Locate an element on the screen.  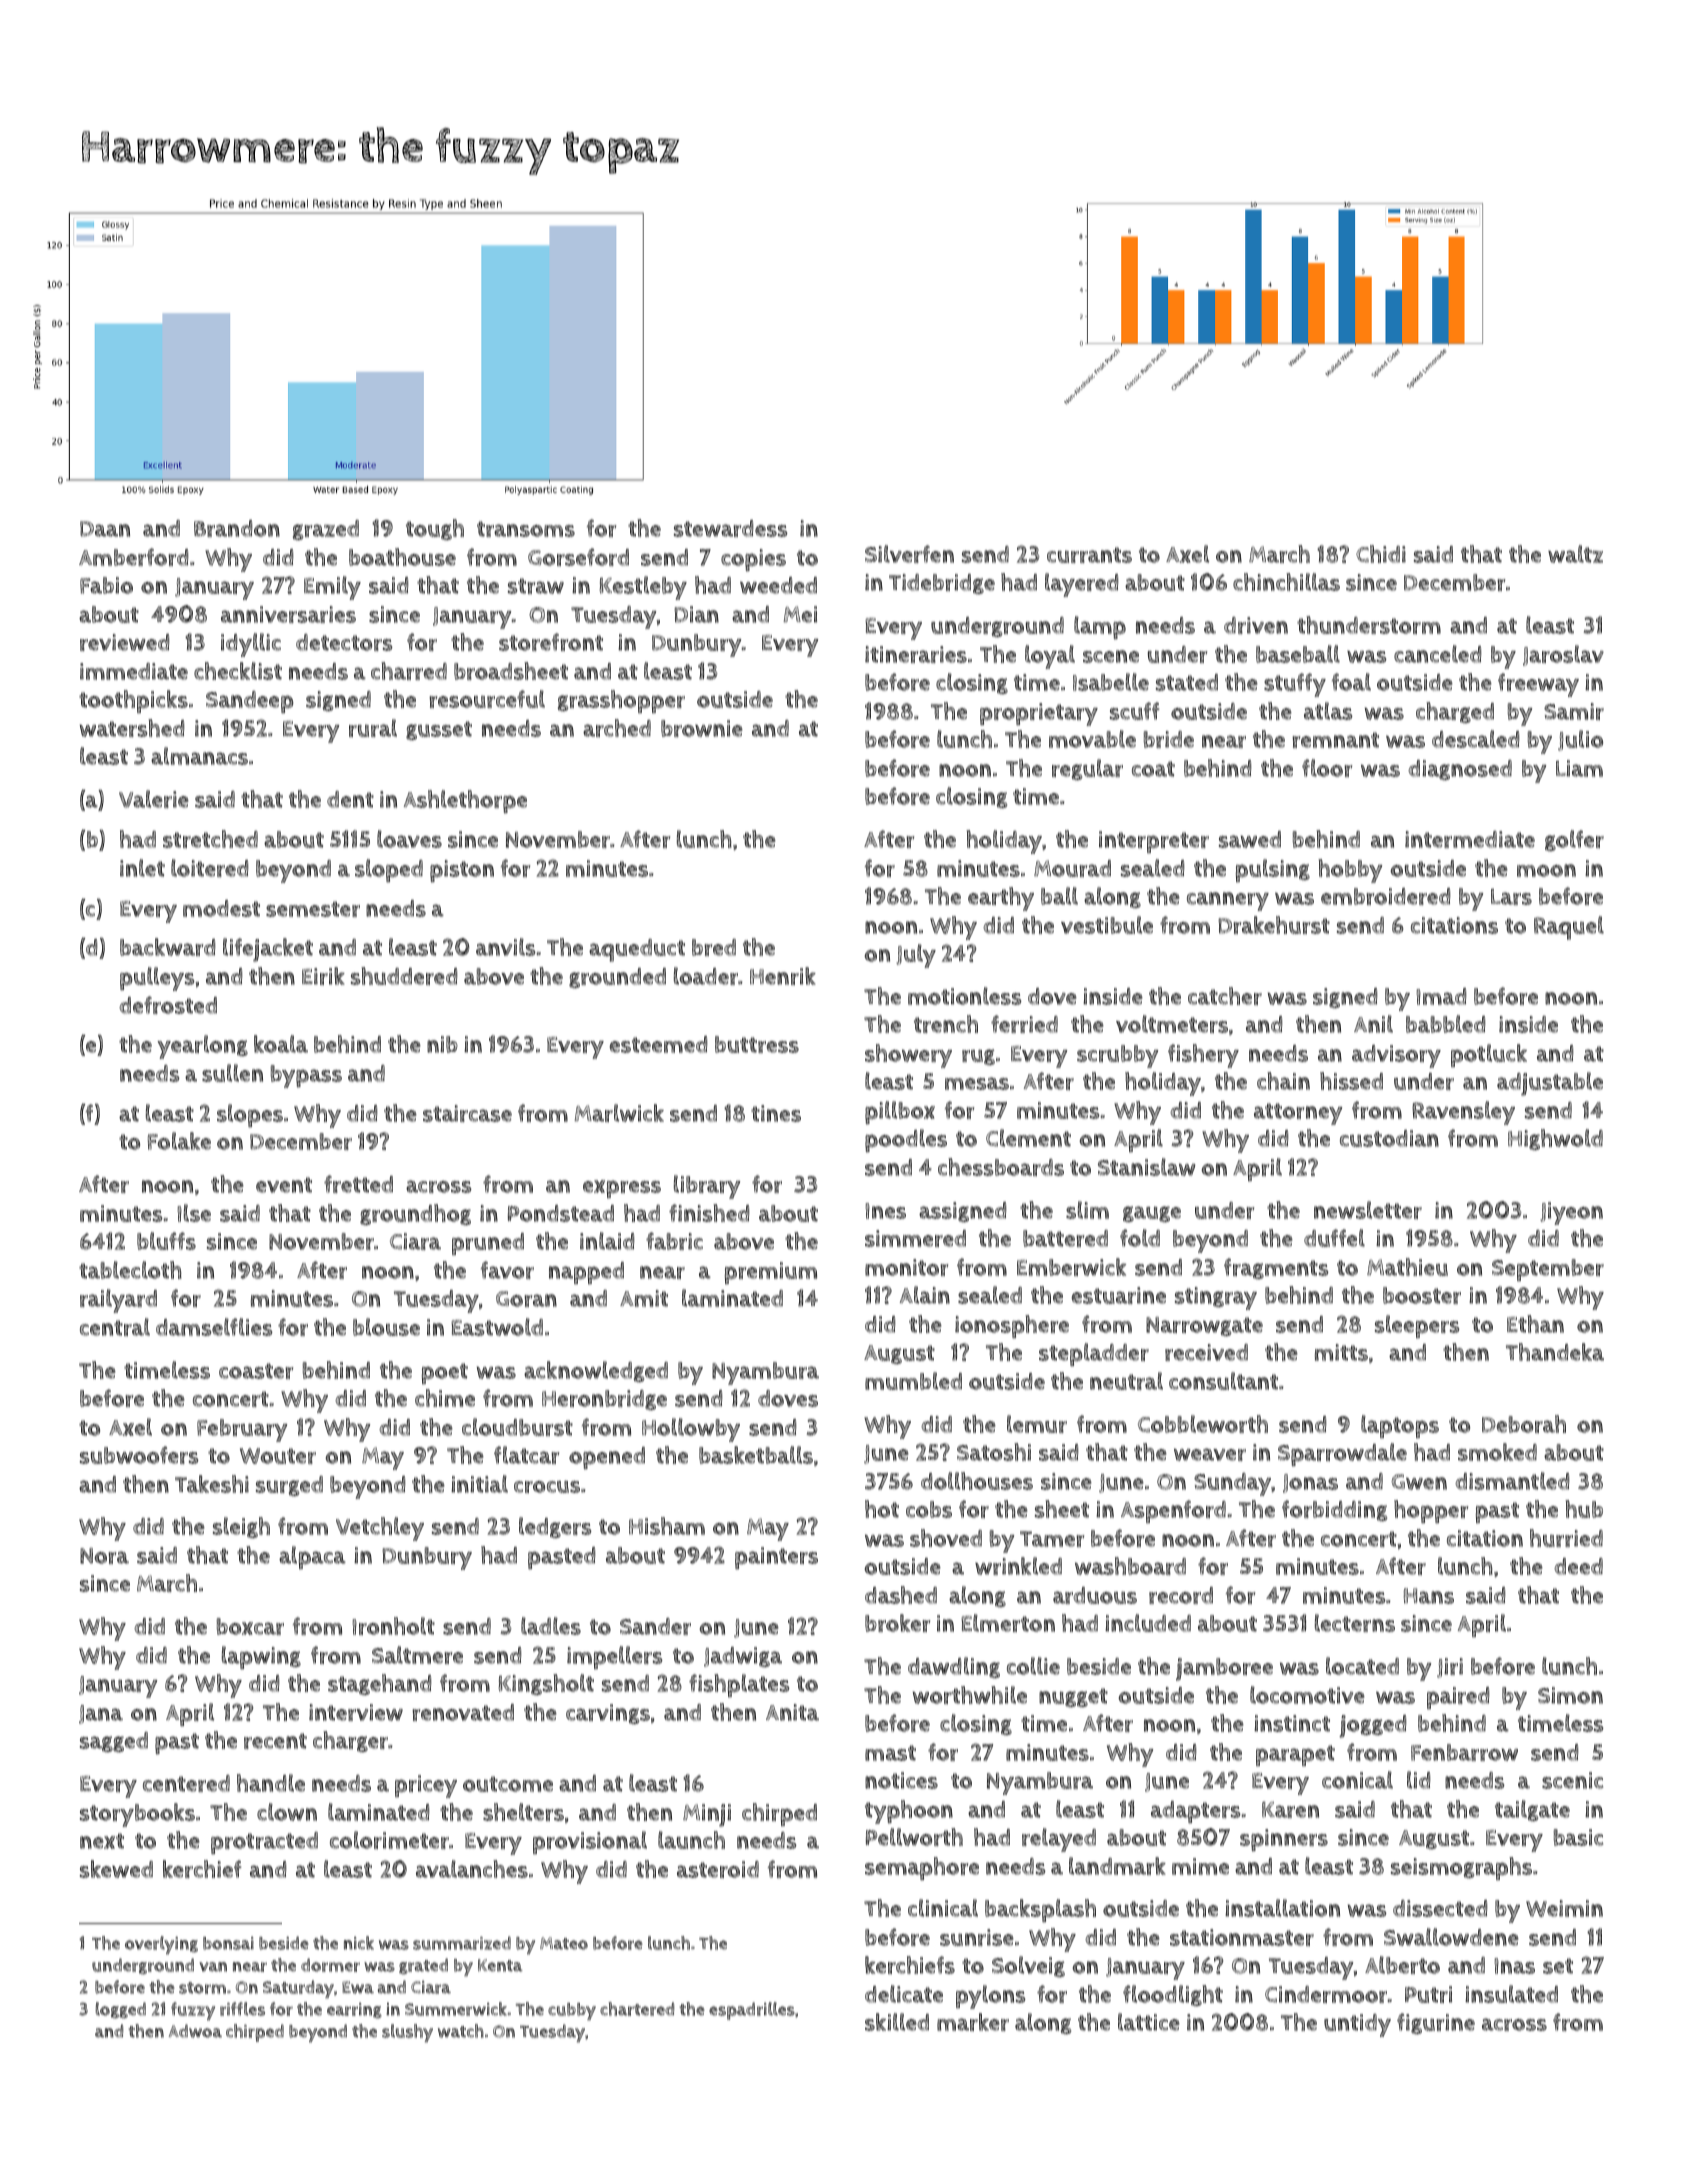
sleepers is located at coordinates (1417, 1327).
